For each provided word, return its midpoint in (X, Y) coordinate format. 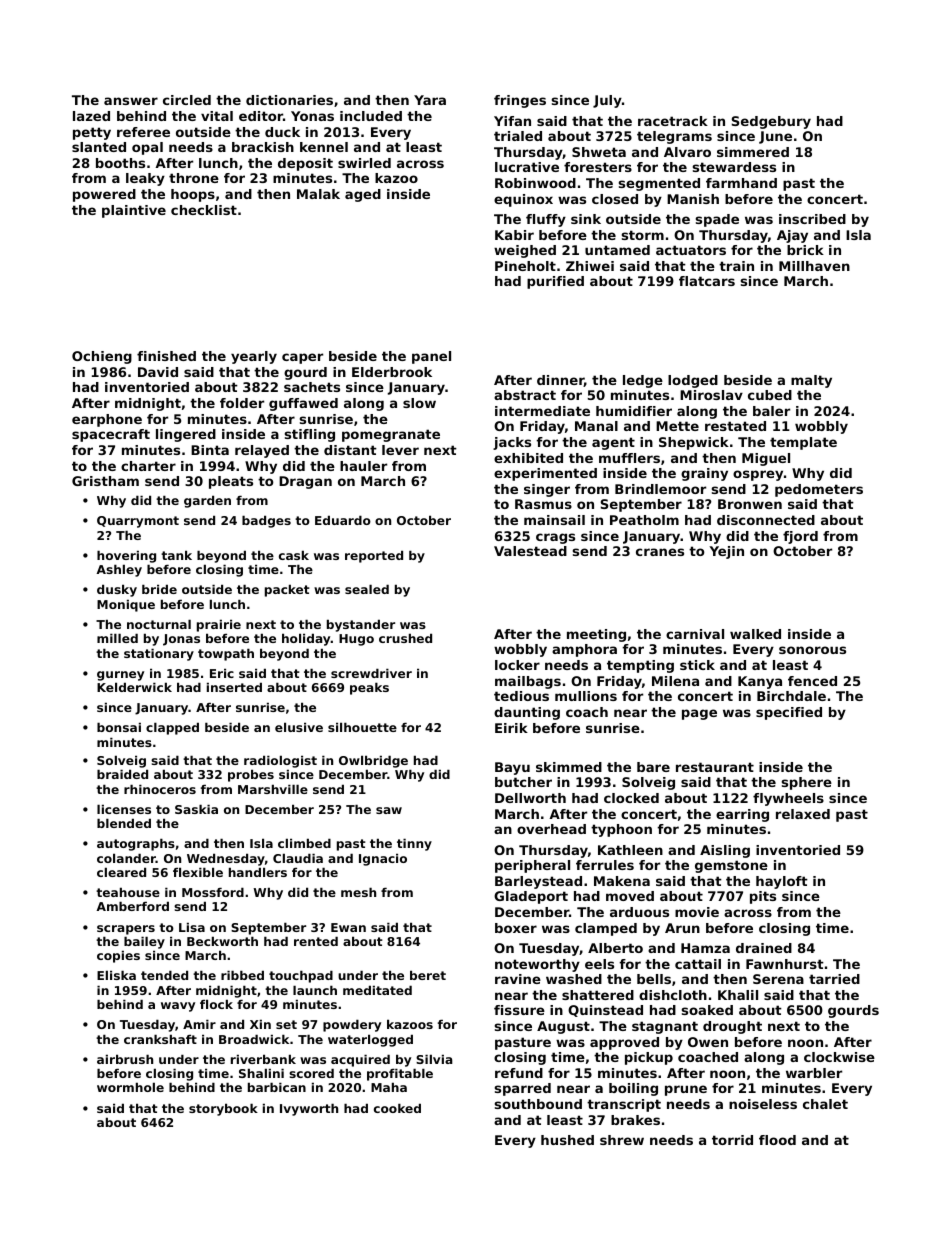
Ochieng (102, 357)
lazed (91, 116)
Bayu (512, 768)
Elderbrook (392, 372)
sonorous (812, 650)
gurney (120, 676)
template (803, 443)
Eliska (116, 975)
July (607, 101)
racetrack (673, 121)
